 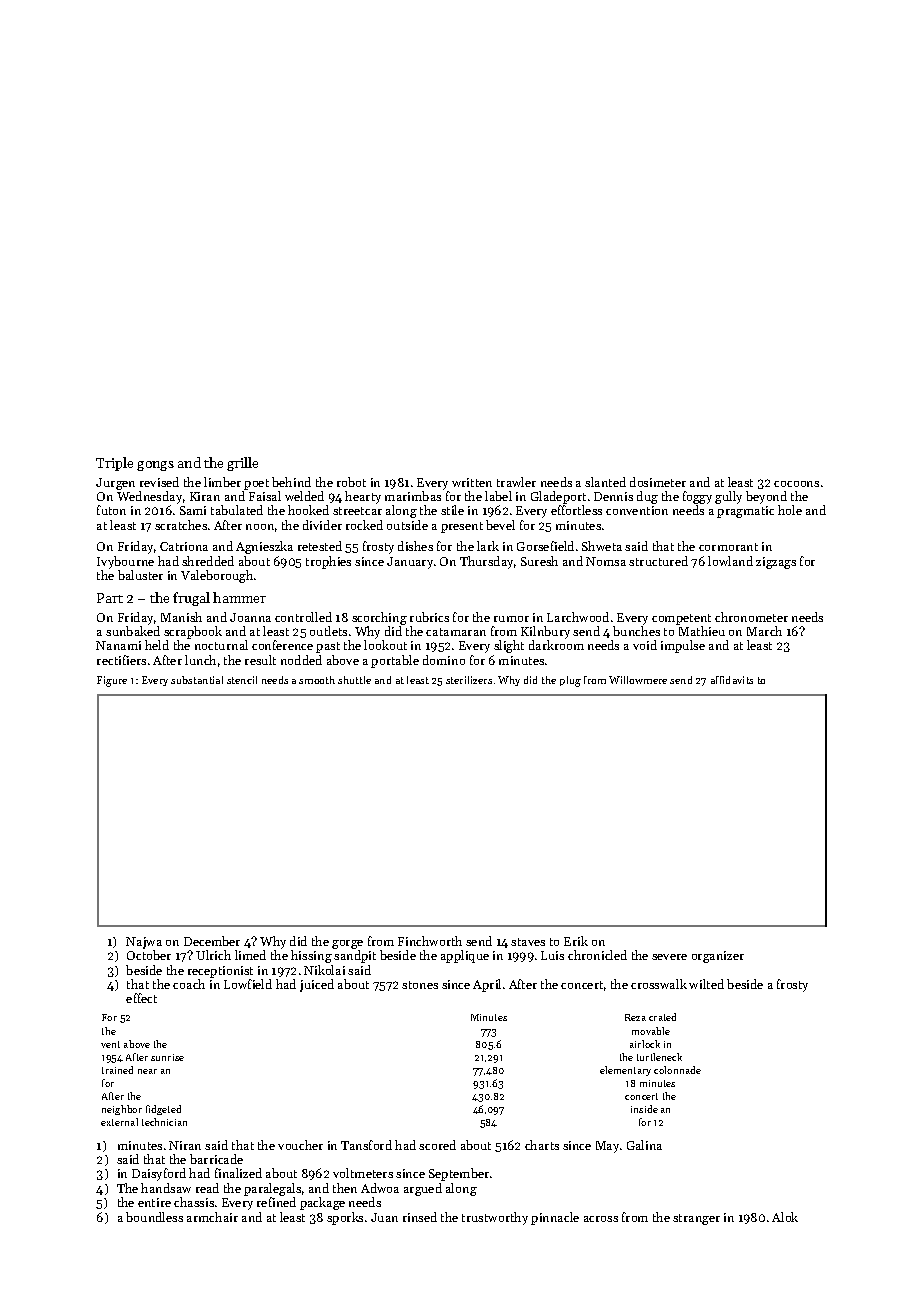 I want to click on substantial, so click(x=197, y=680).
